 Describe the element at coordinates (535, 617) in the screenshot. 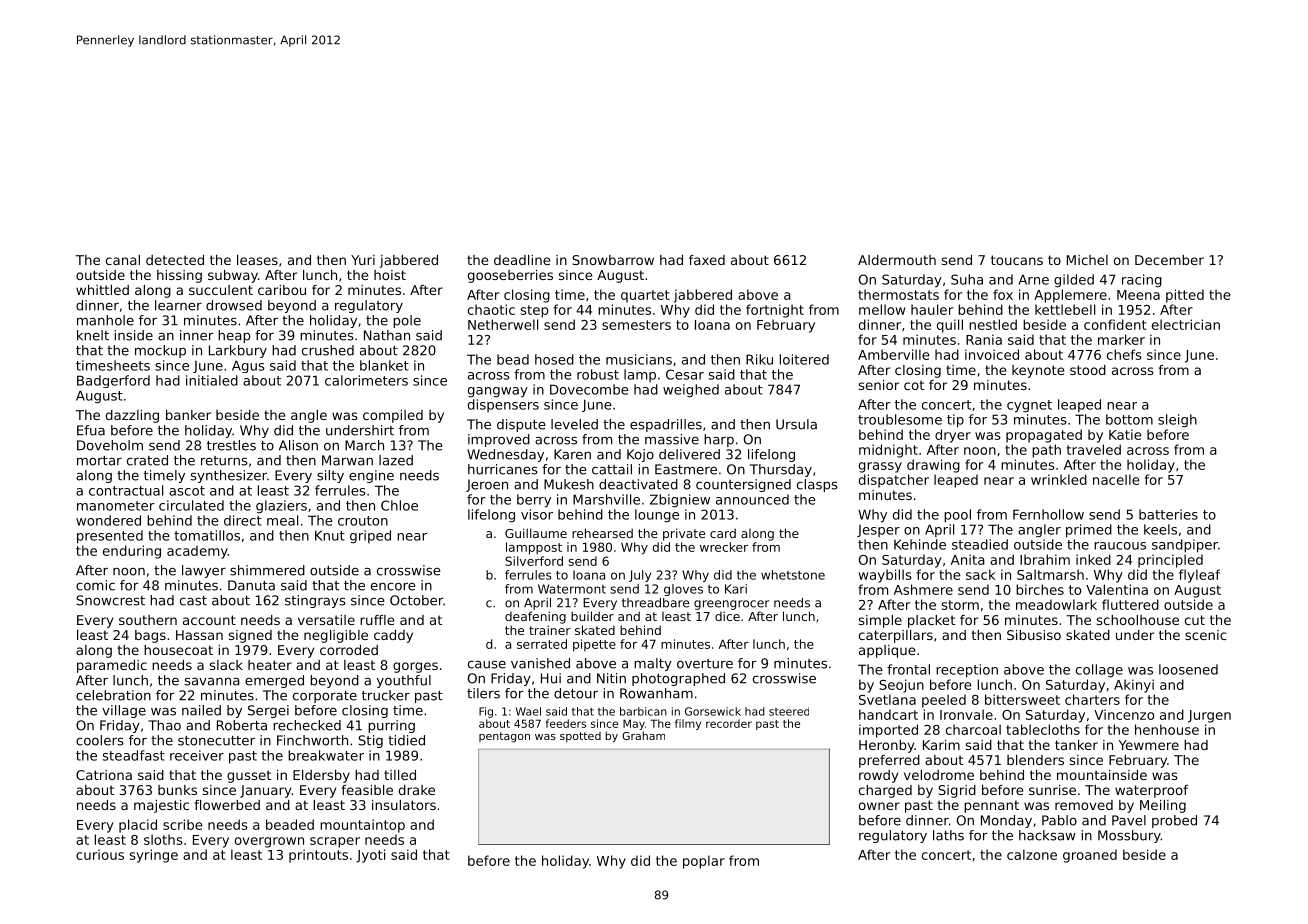

I see `deafening` at that location.
